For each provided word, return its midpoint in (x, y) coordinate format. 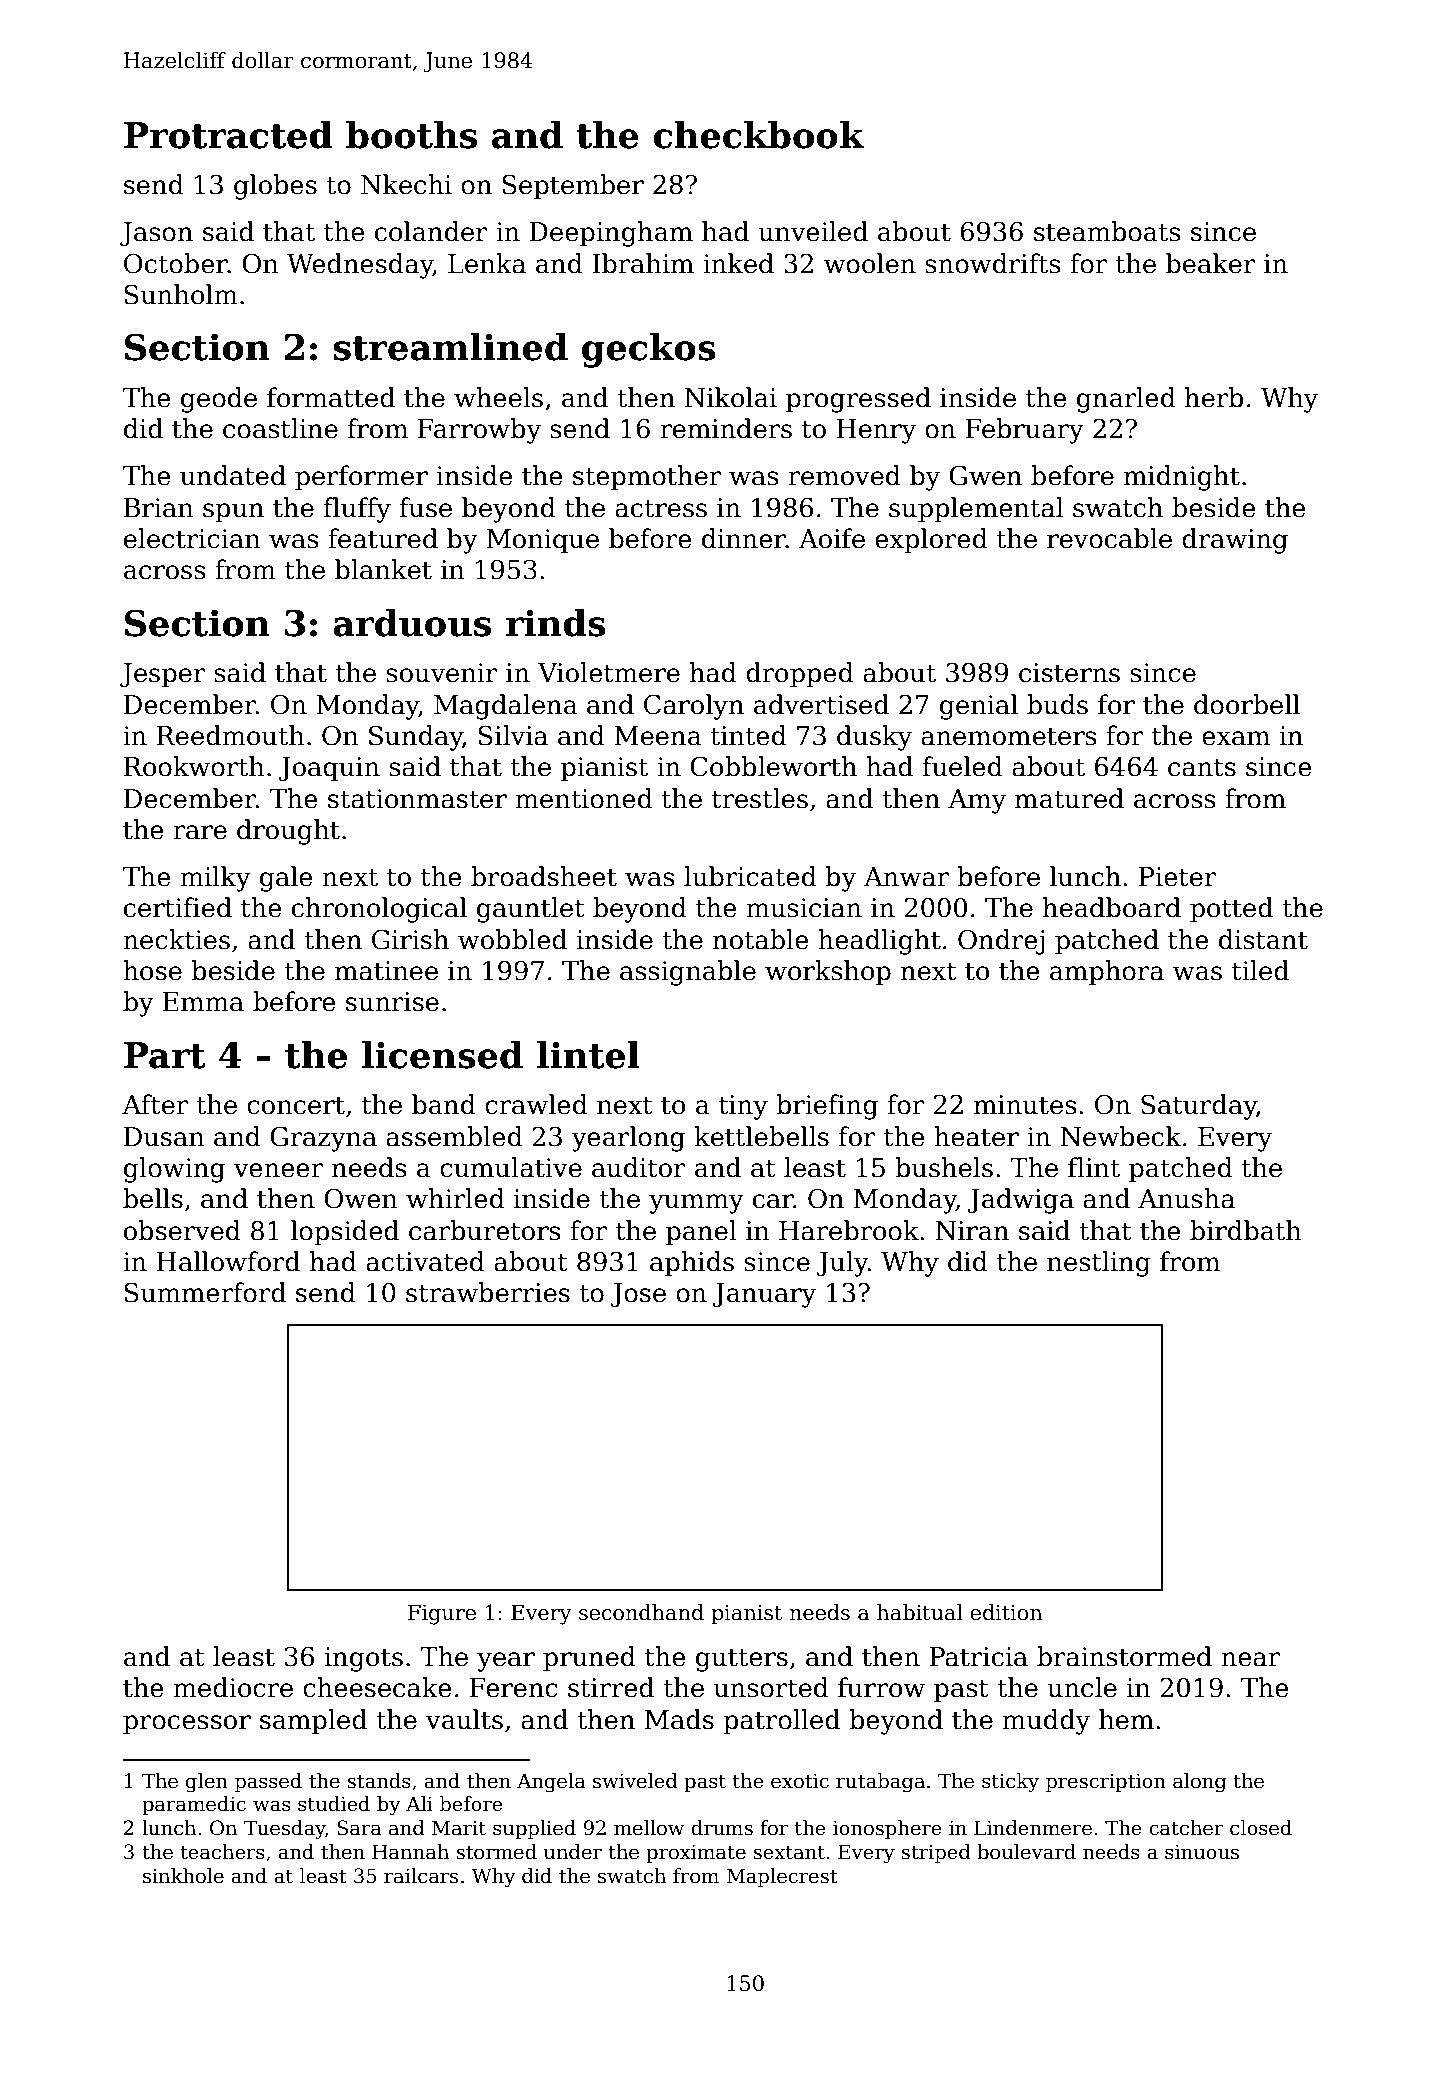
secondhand (641, 1612)
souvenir (442, 673)
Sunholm (181, 294)
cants (1202, 767)
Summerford (205, 1292)
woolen (870, 263)
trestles (760, 798)
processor (187, 1725)
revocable (1109, 538)
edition (1006, 1612)
